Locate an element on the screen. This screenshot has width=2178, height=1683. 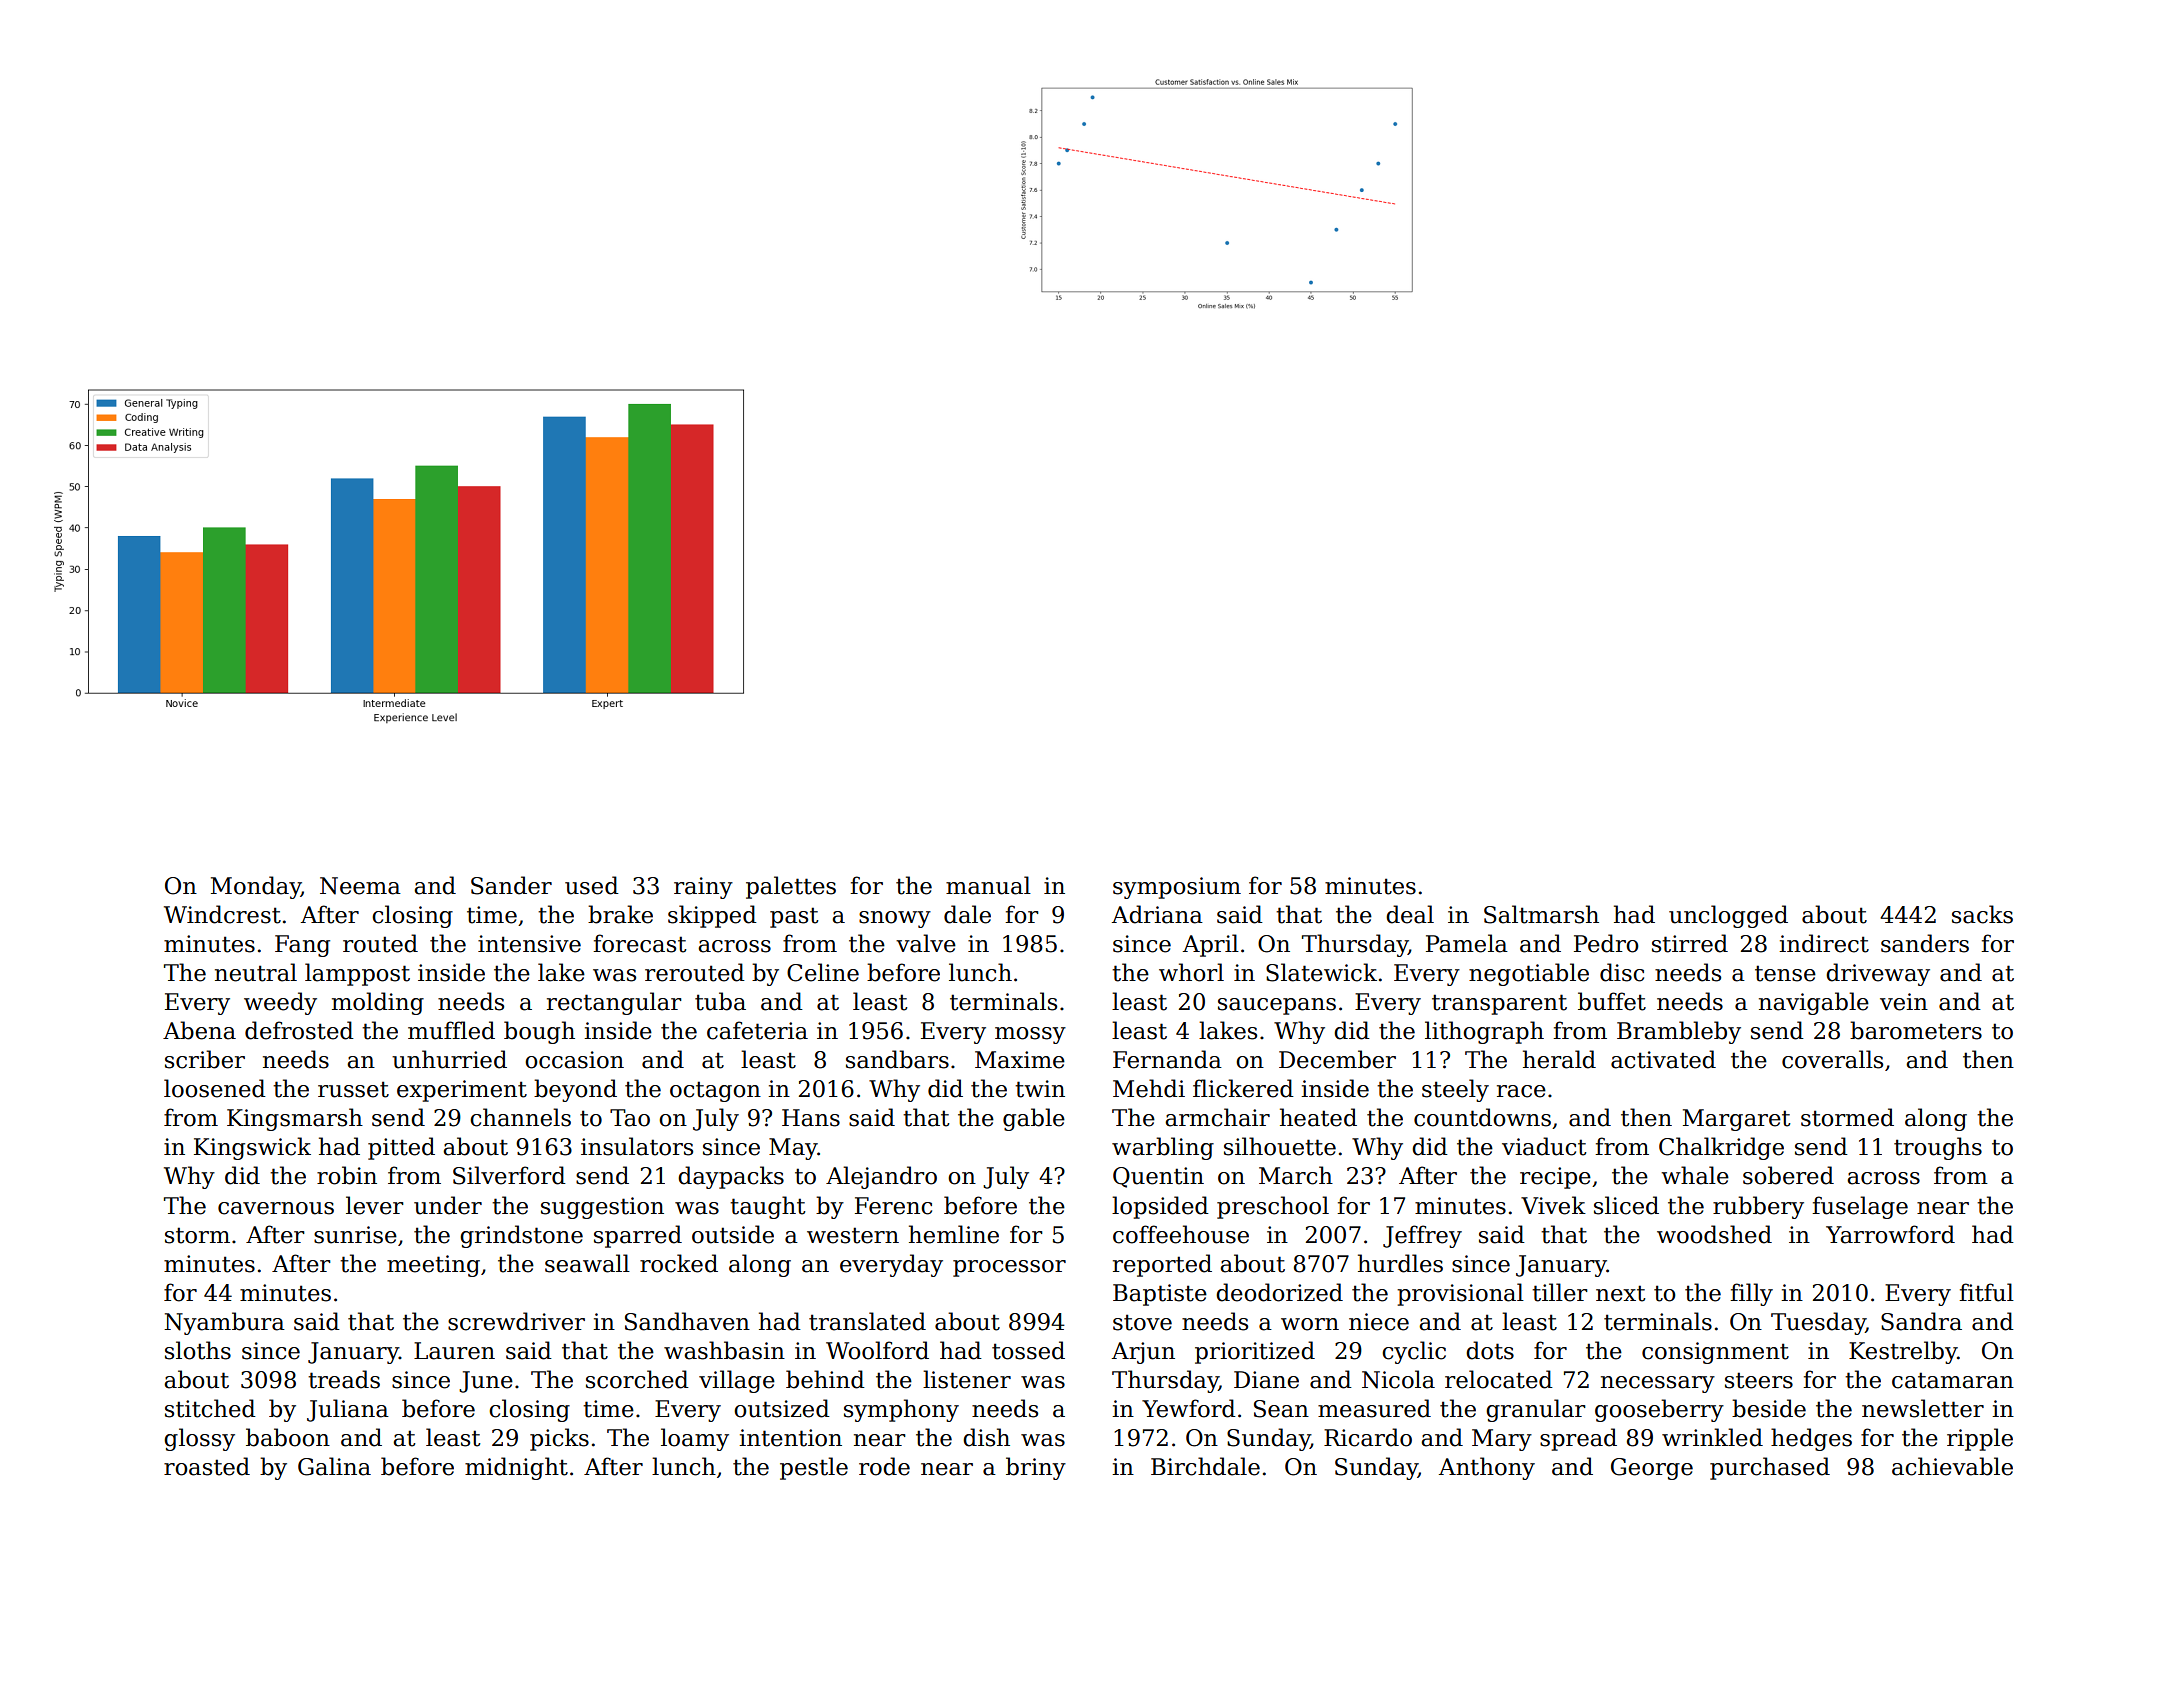
unclogged is located at coordinates (1728, 916).
